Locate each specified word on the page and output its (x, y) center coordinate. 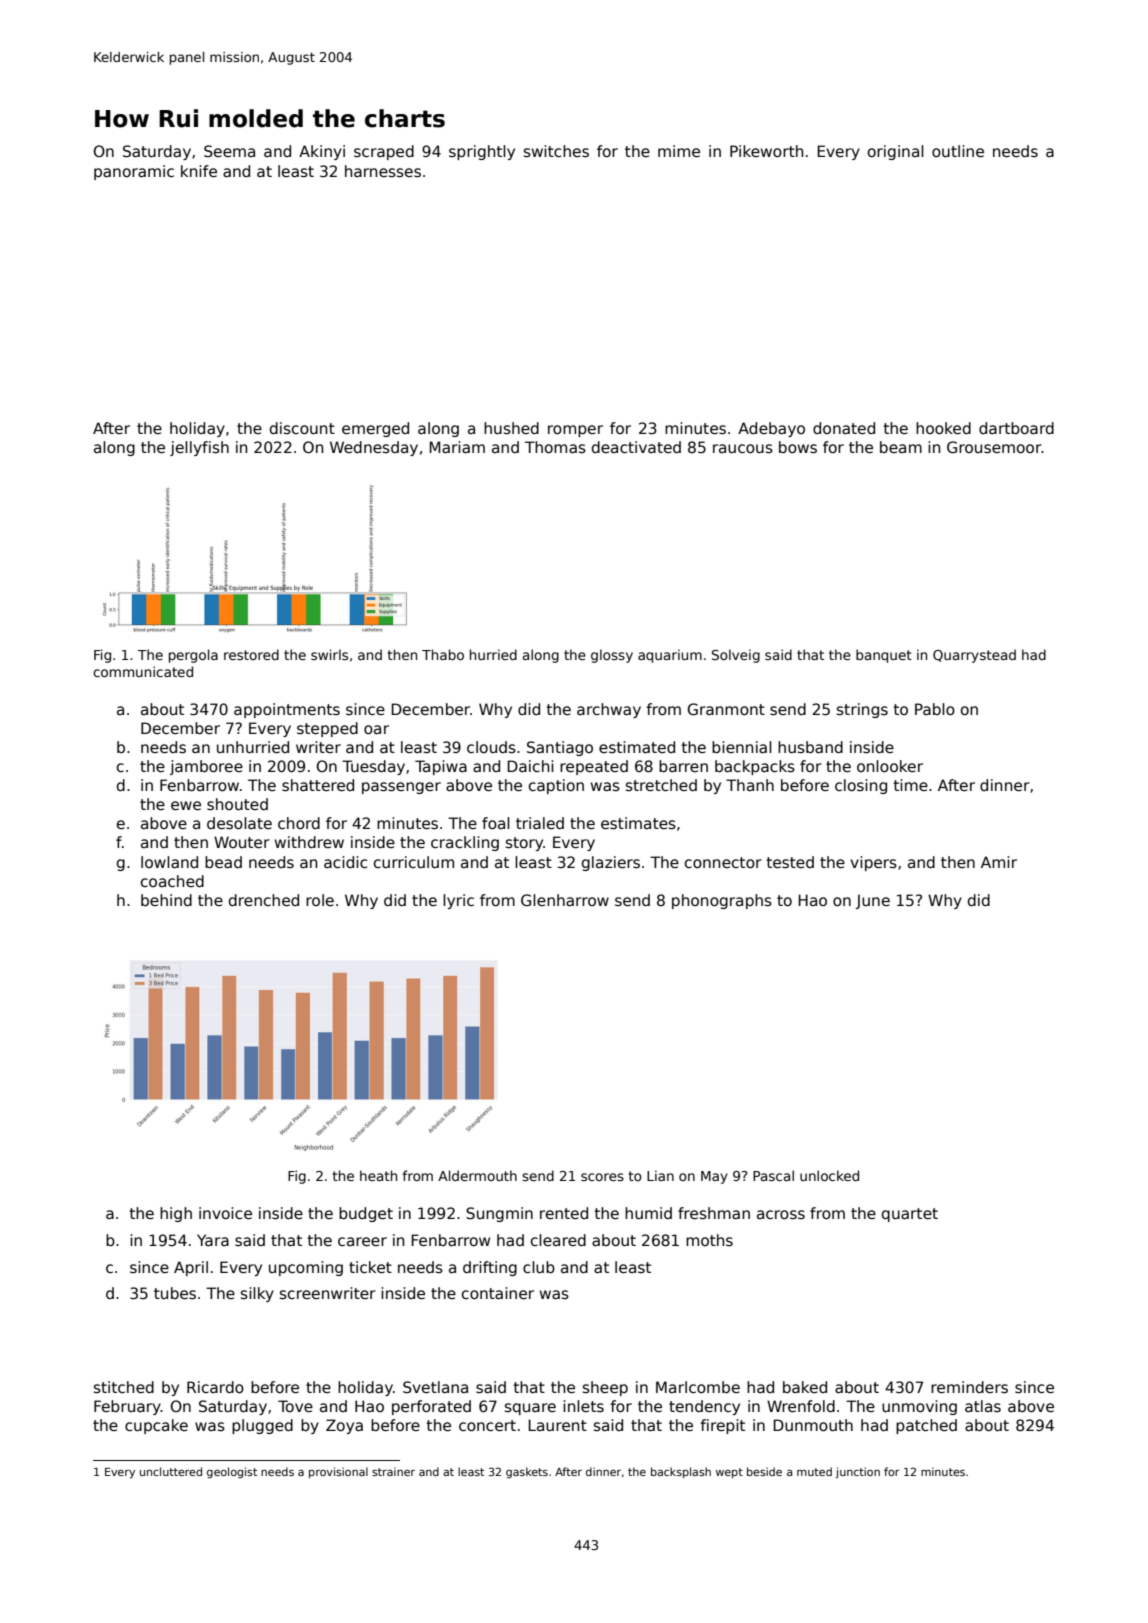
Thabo (443, 654)
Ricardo (215, 1387)
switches (556, 151)
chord (299, 823)
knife (199, 171)
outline (958, 151)
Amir (999, 862)
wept (729, 1473)
